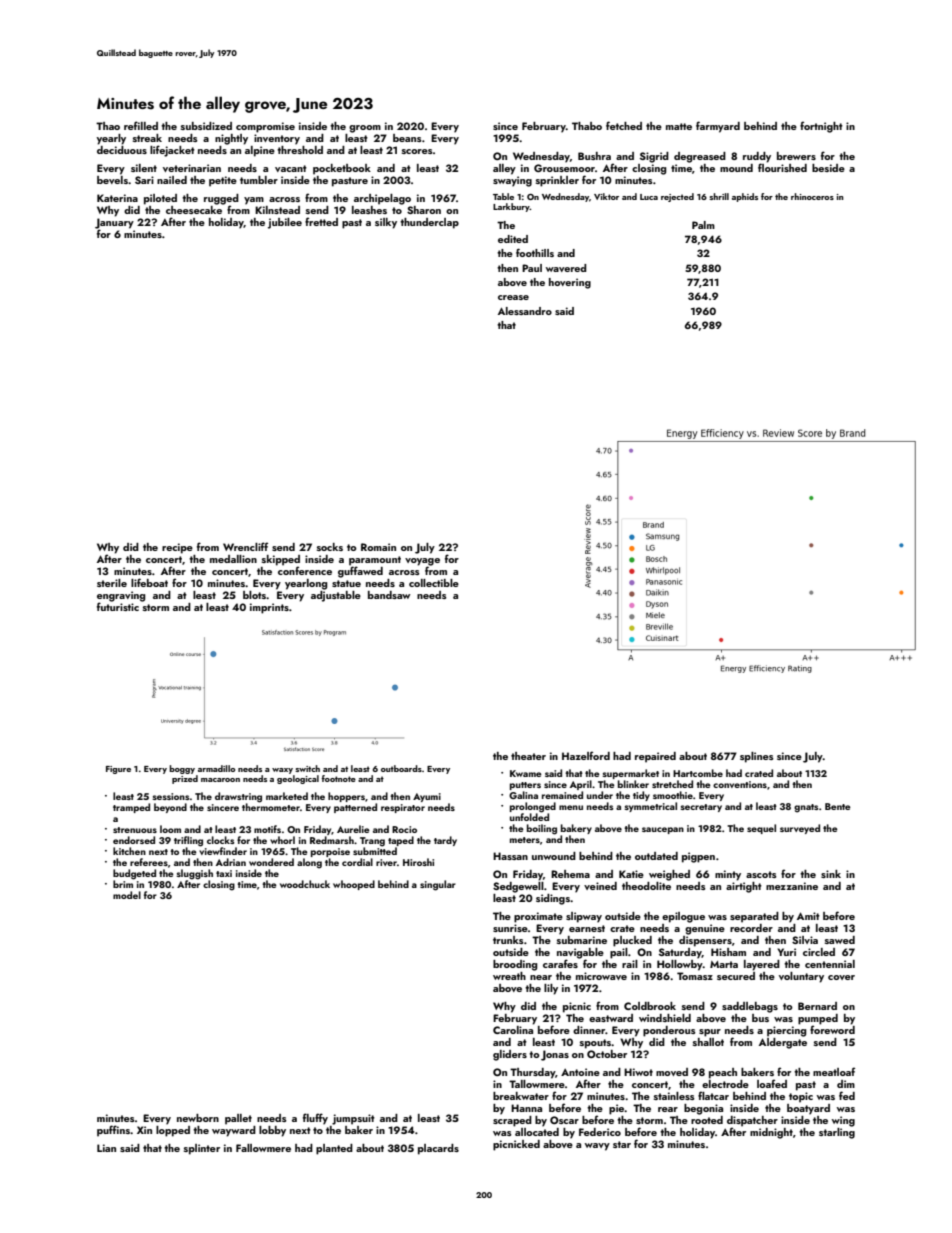  Describe the element at coordinates (271, 807) in the page. I see `thermometer` at that location.
